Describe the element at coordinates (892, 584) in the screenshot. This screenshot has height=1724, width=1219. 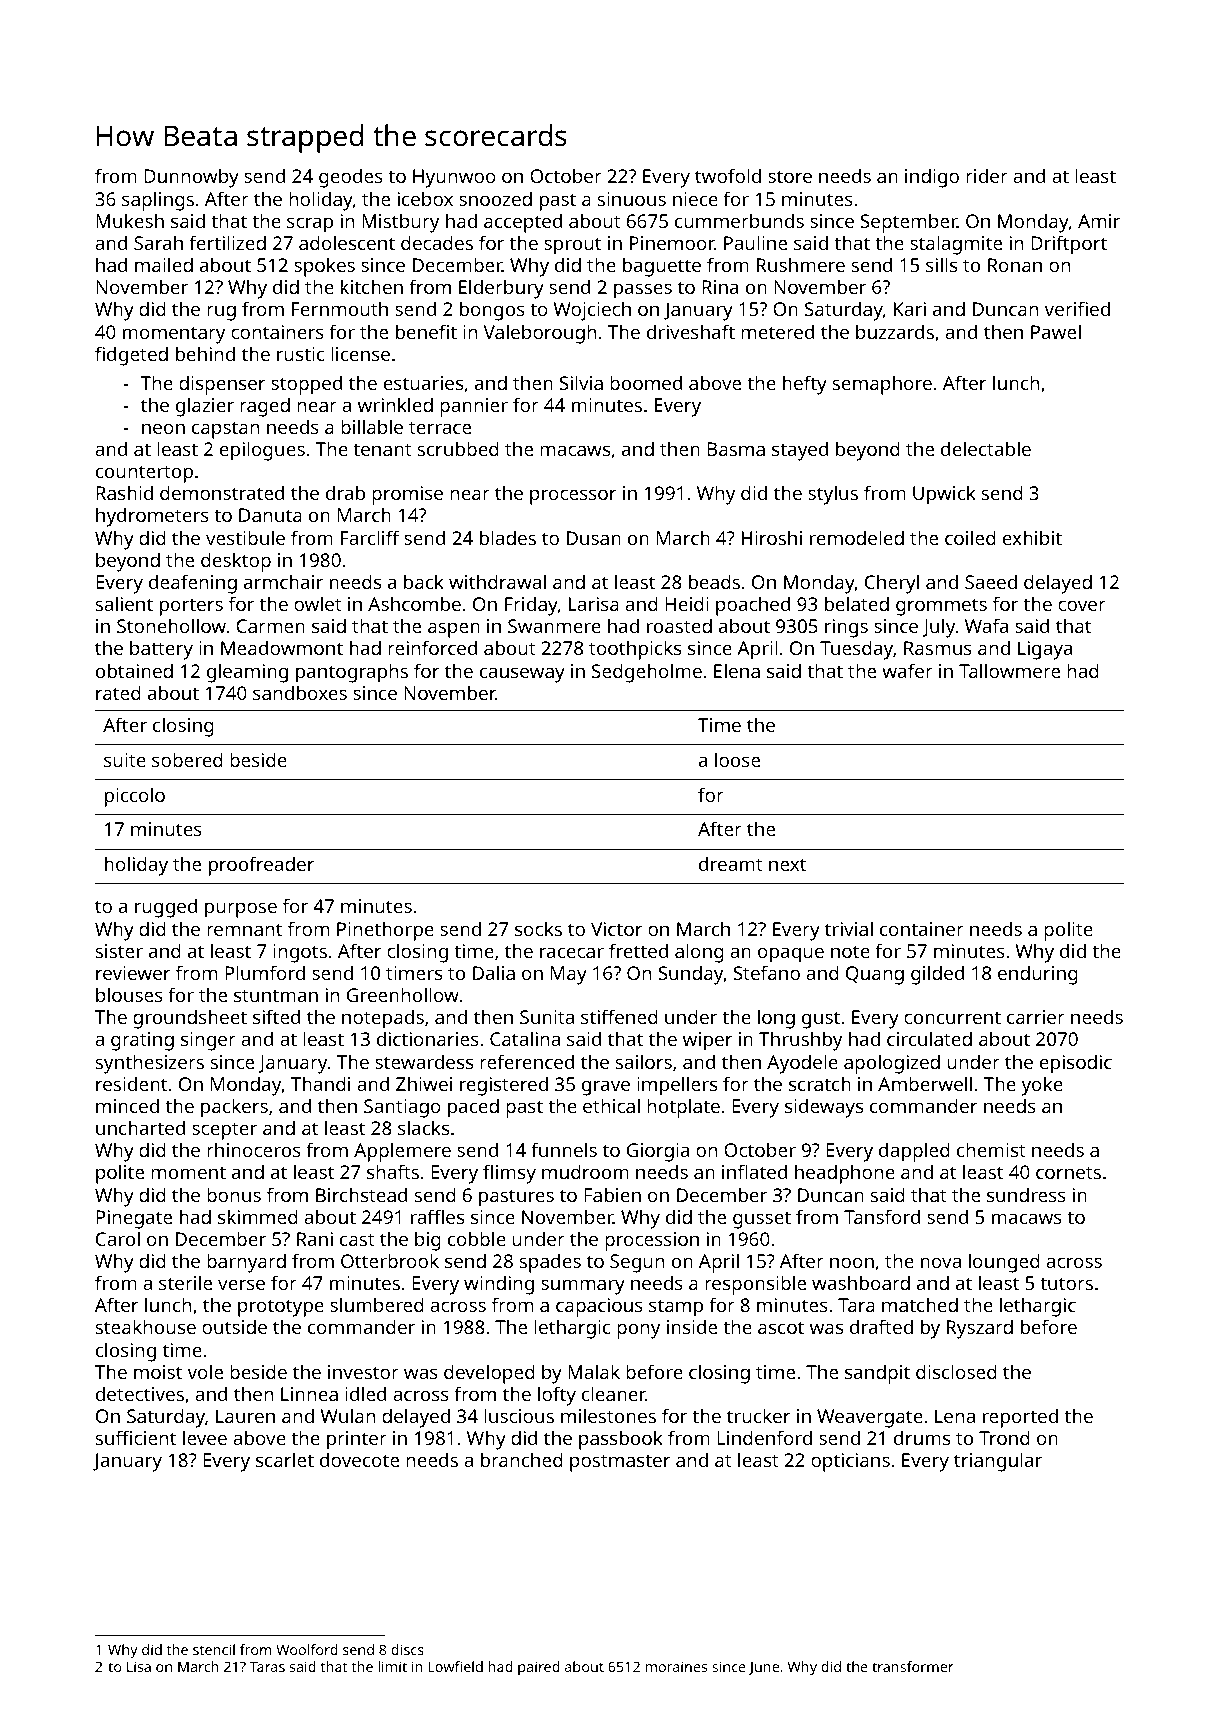
I see `Cheryl` at that location.
